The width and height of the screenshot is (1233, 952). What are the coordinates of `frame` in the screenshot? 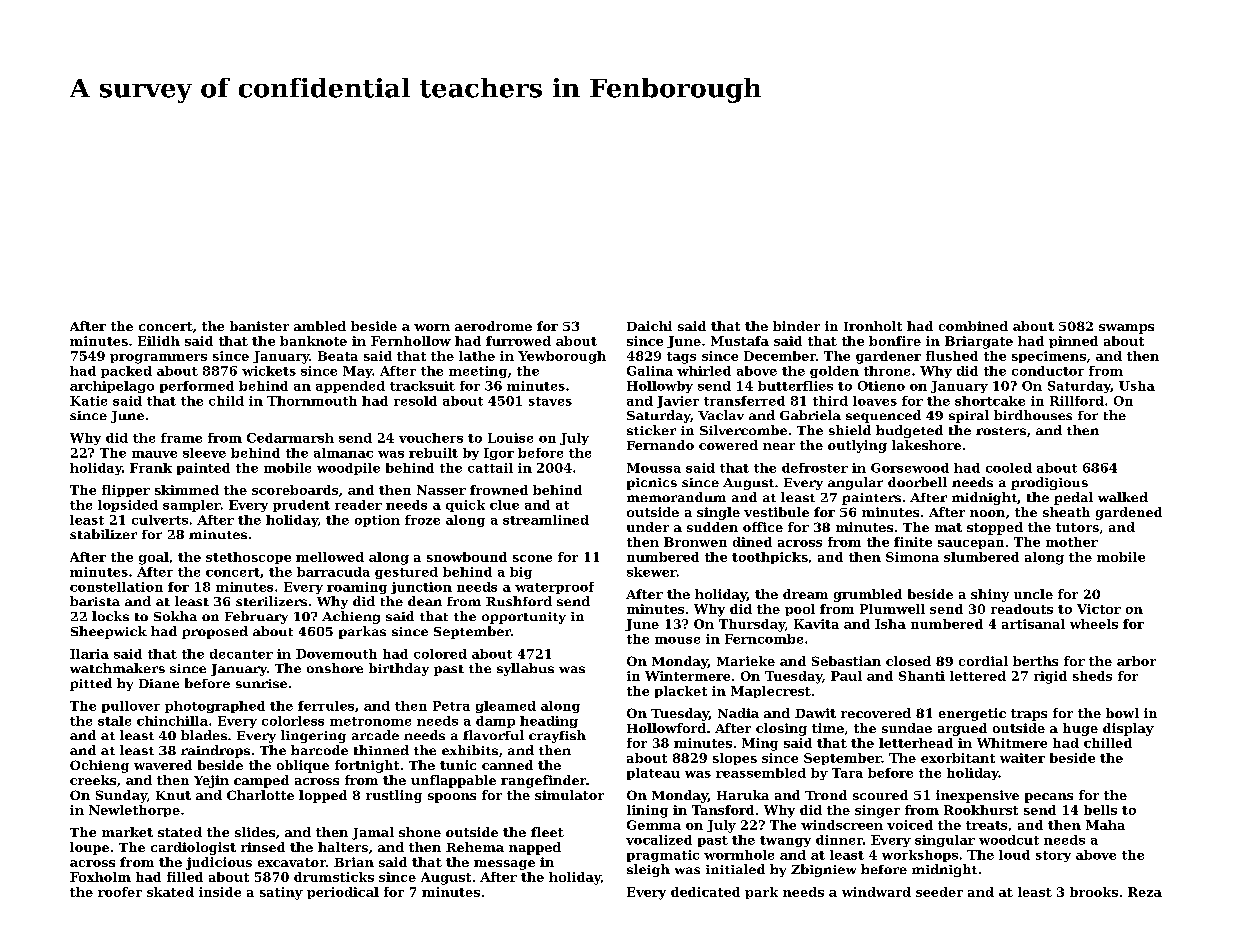 It's located at (181, 438).
